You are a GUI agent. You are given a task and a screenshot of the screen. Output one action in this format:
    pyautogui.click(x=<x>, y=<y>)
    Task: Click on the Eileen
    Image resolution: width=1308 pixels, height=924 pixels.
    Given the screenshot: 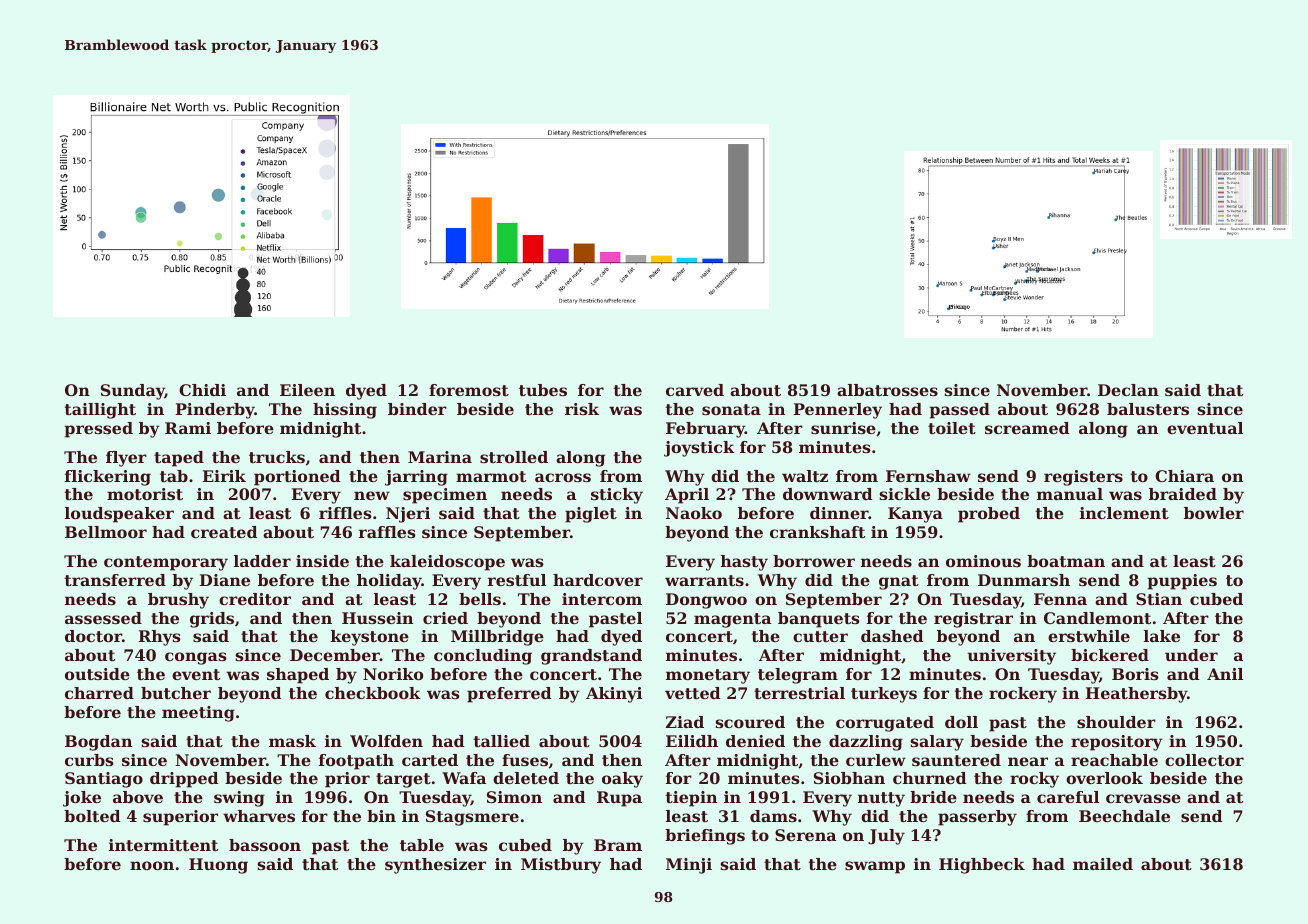 What is the action you would take?
    pyautogui.click(x=307, y=390)
